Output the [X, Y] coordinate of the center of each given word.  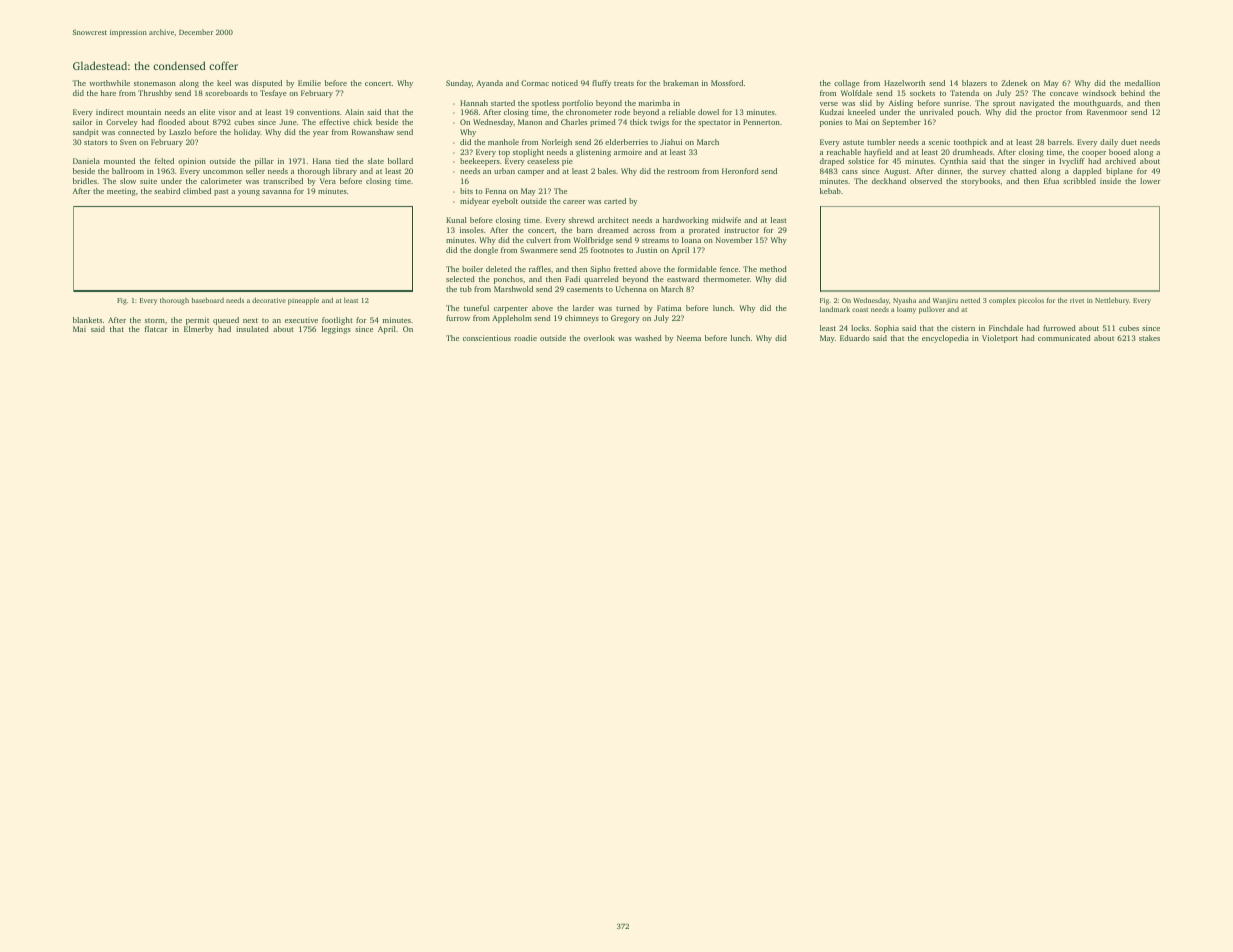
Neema [689, 338]
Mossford [727, 83]
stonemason [155, 83]
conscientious [487, 338]
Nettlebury [1112, 301]
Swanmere [539, 250]
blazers [974, 83]
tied [342, 161]
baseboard [208, 300]
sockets [922, 93]
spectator [714, 123]
